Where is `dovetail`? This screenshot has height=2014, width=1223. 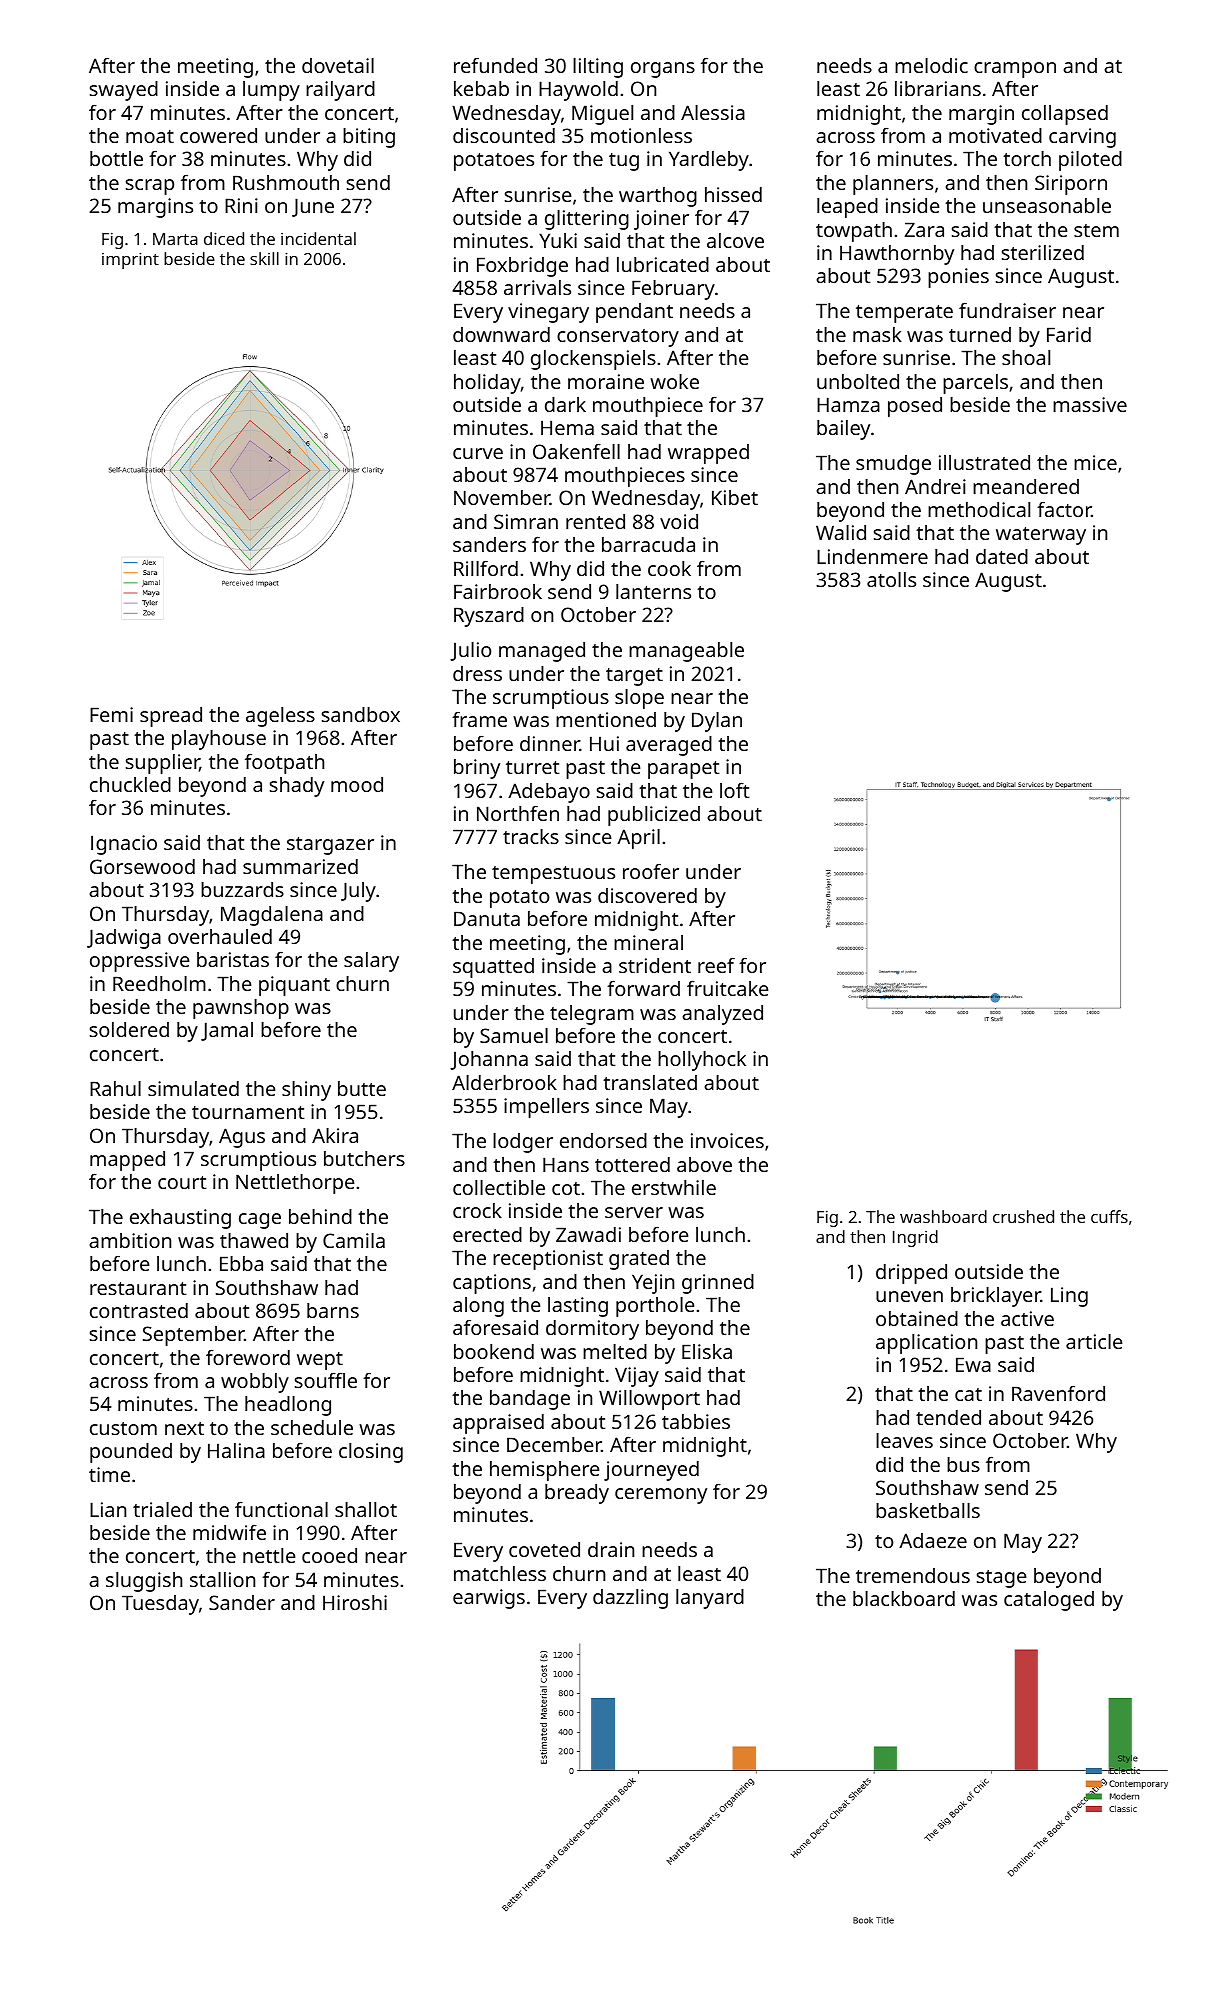 dovetail is located at coordinates (338, 65).
